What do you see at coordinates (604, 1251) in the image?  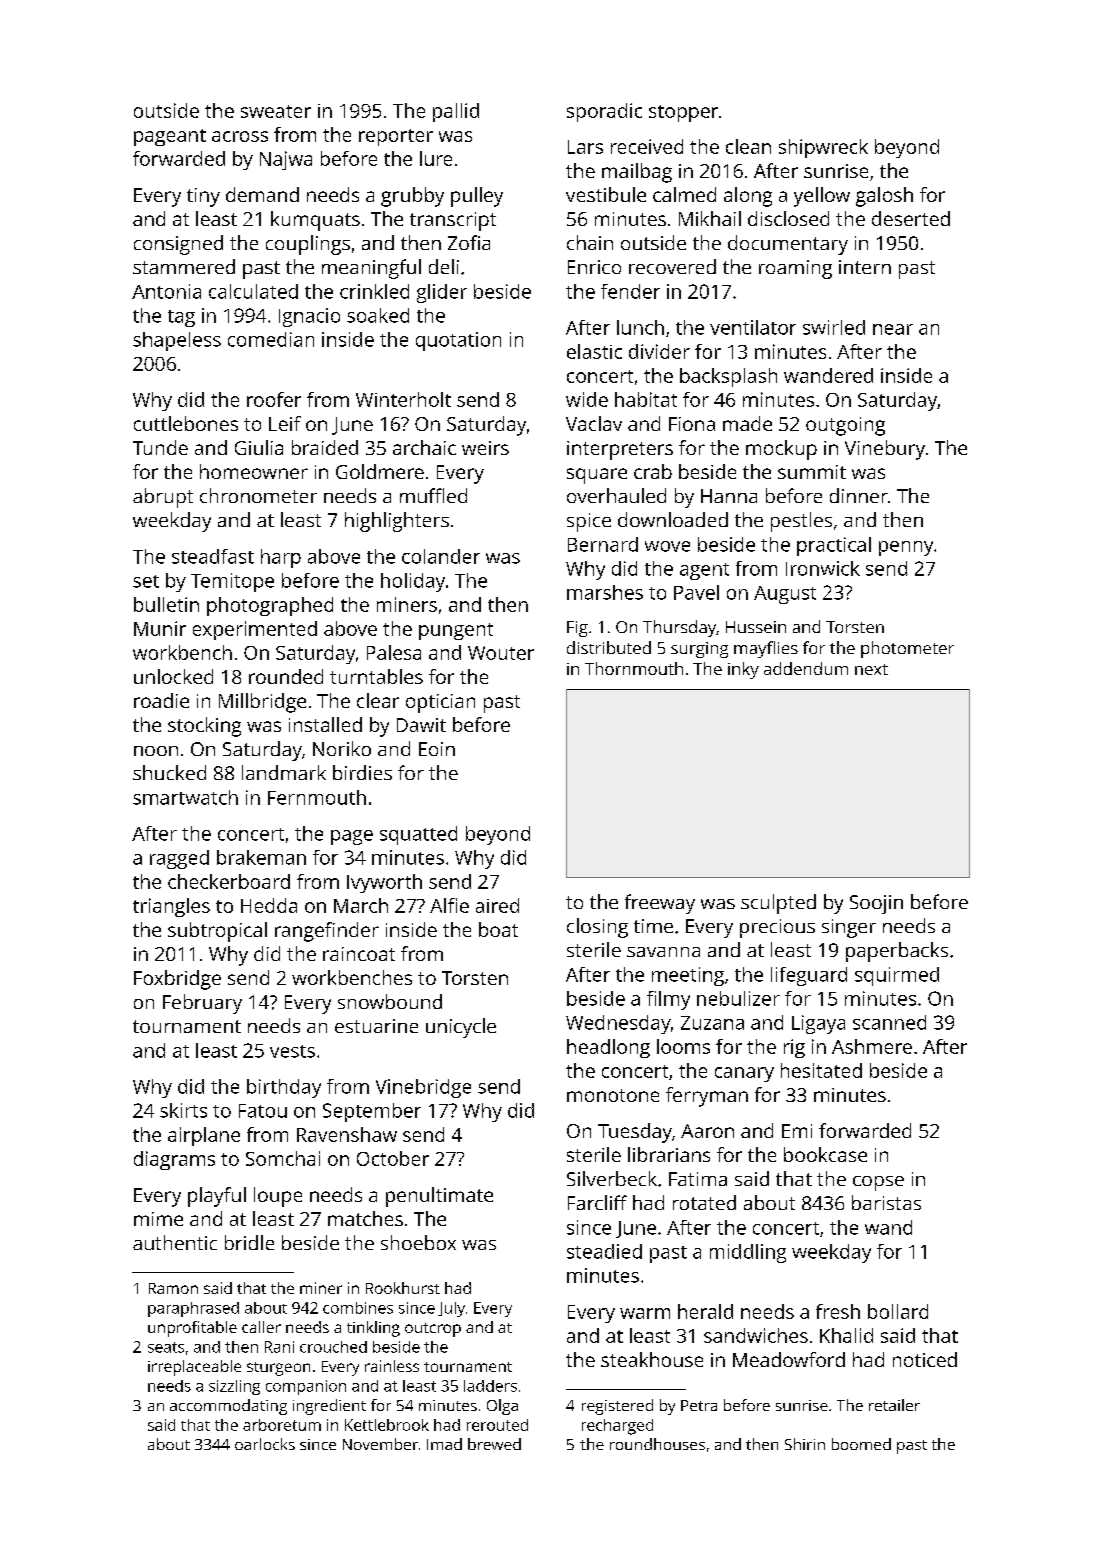 I see `steadied` at bounding box center [604, 1251].
